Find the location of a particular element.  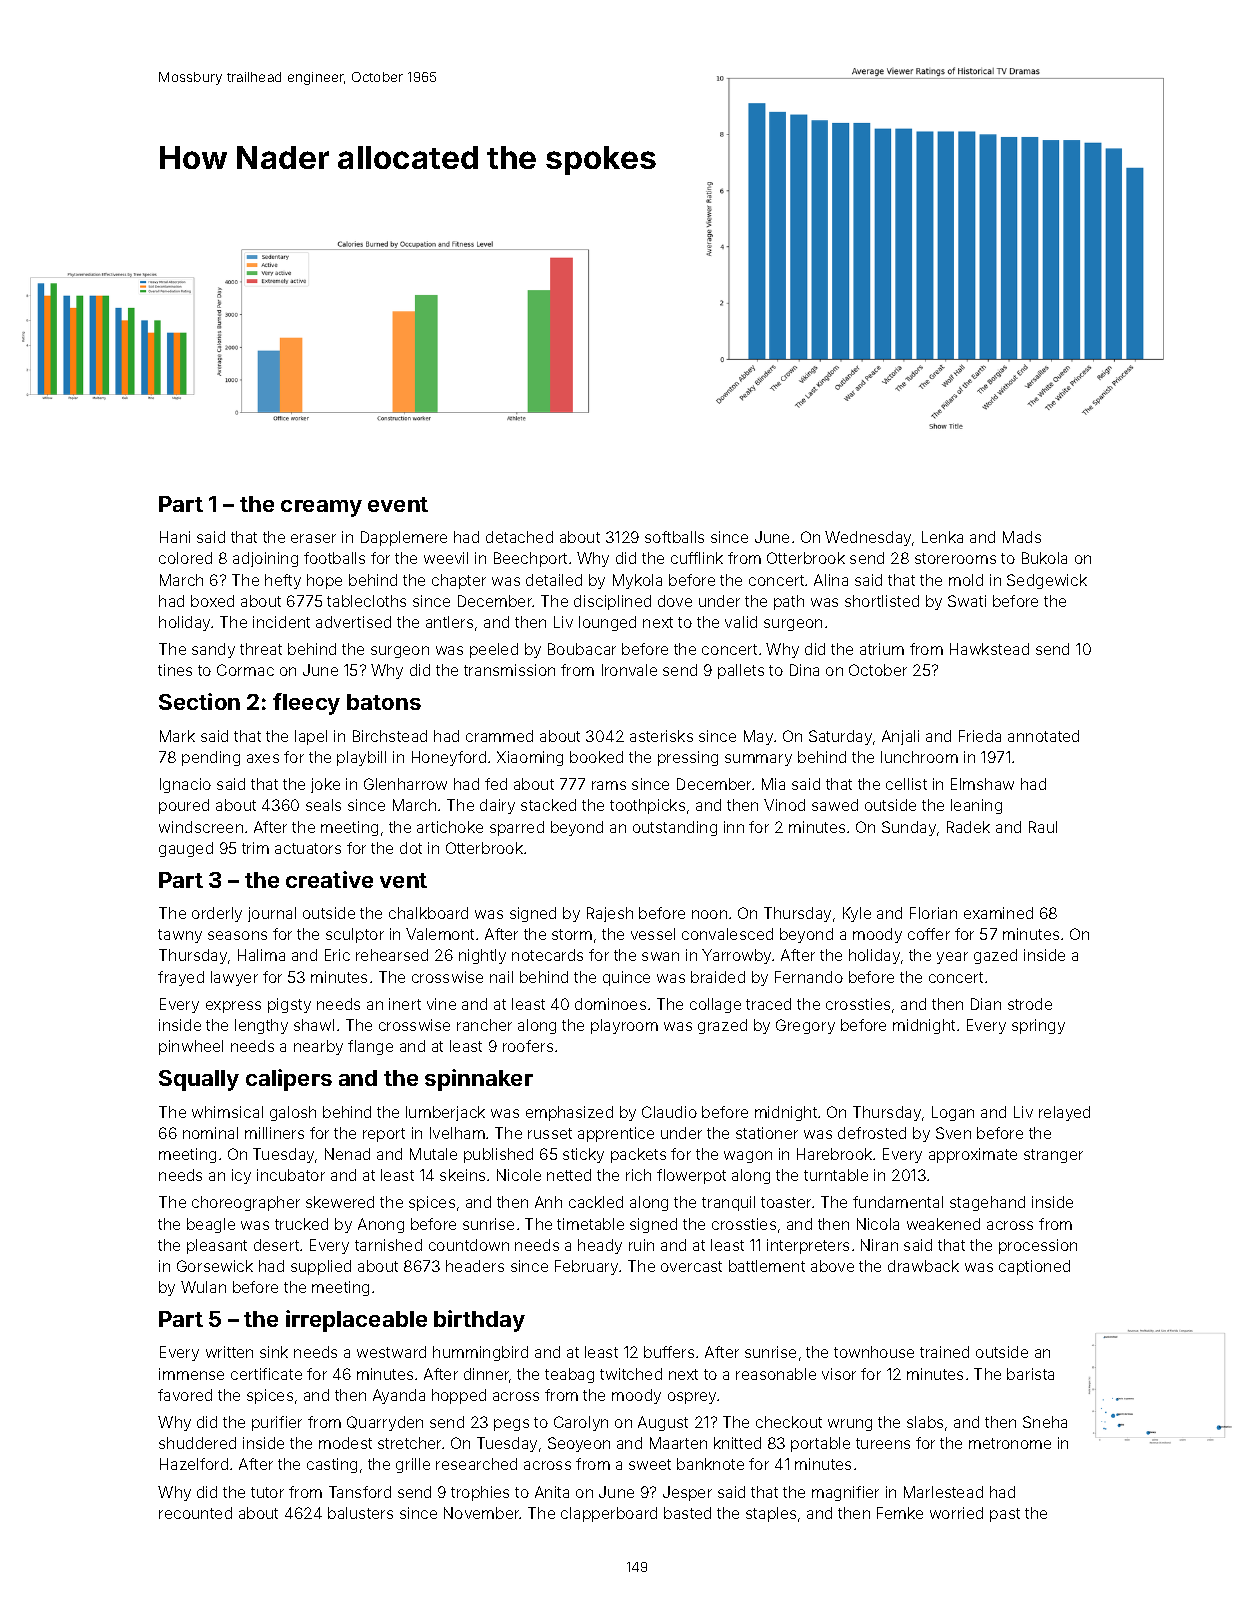

annotated is located at coordinates (1043, 736).
